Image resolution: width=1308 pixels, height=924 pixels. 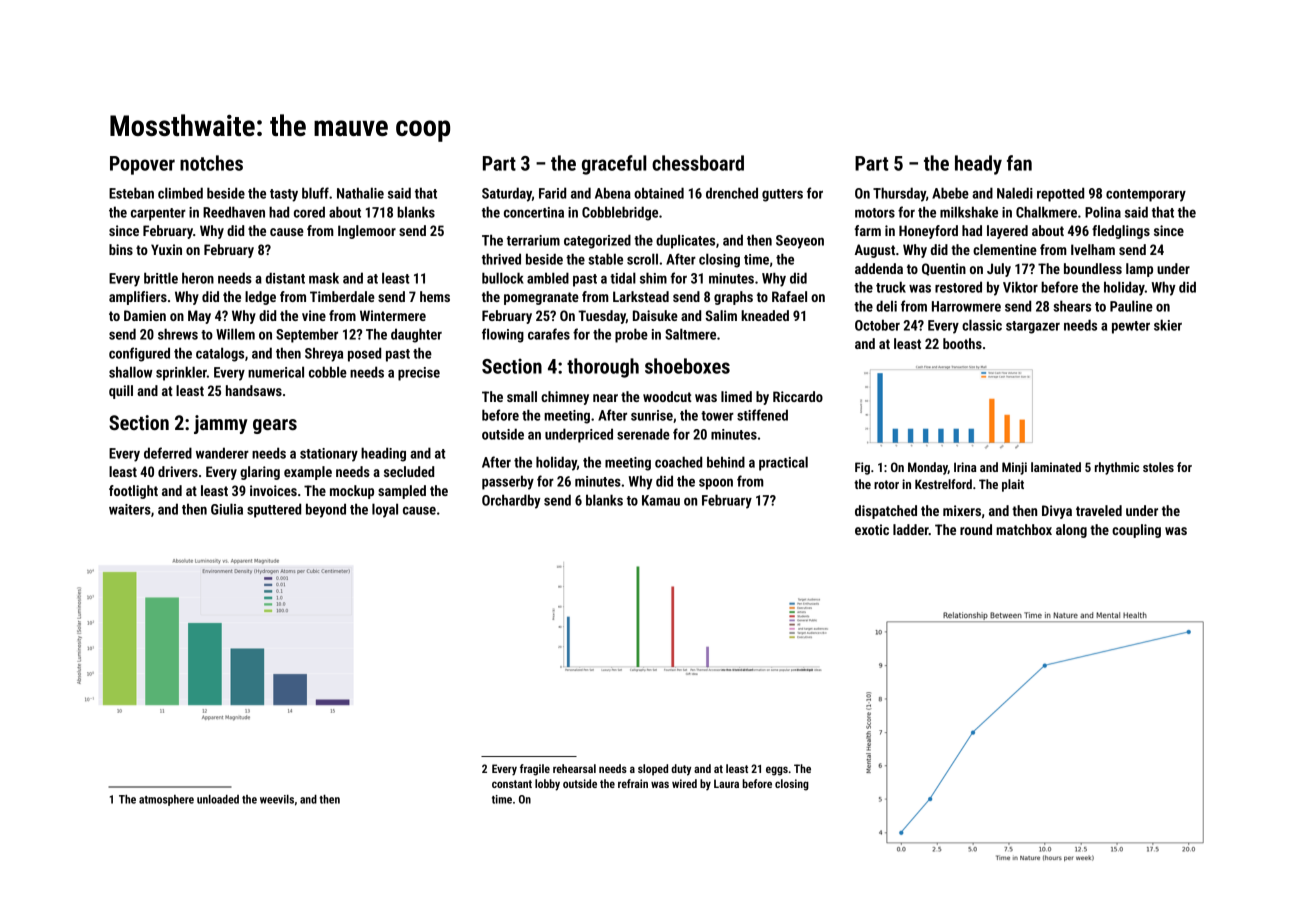 I want to click on notches, so click(x=211, y=163).
